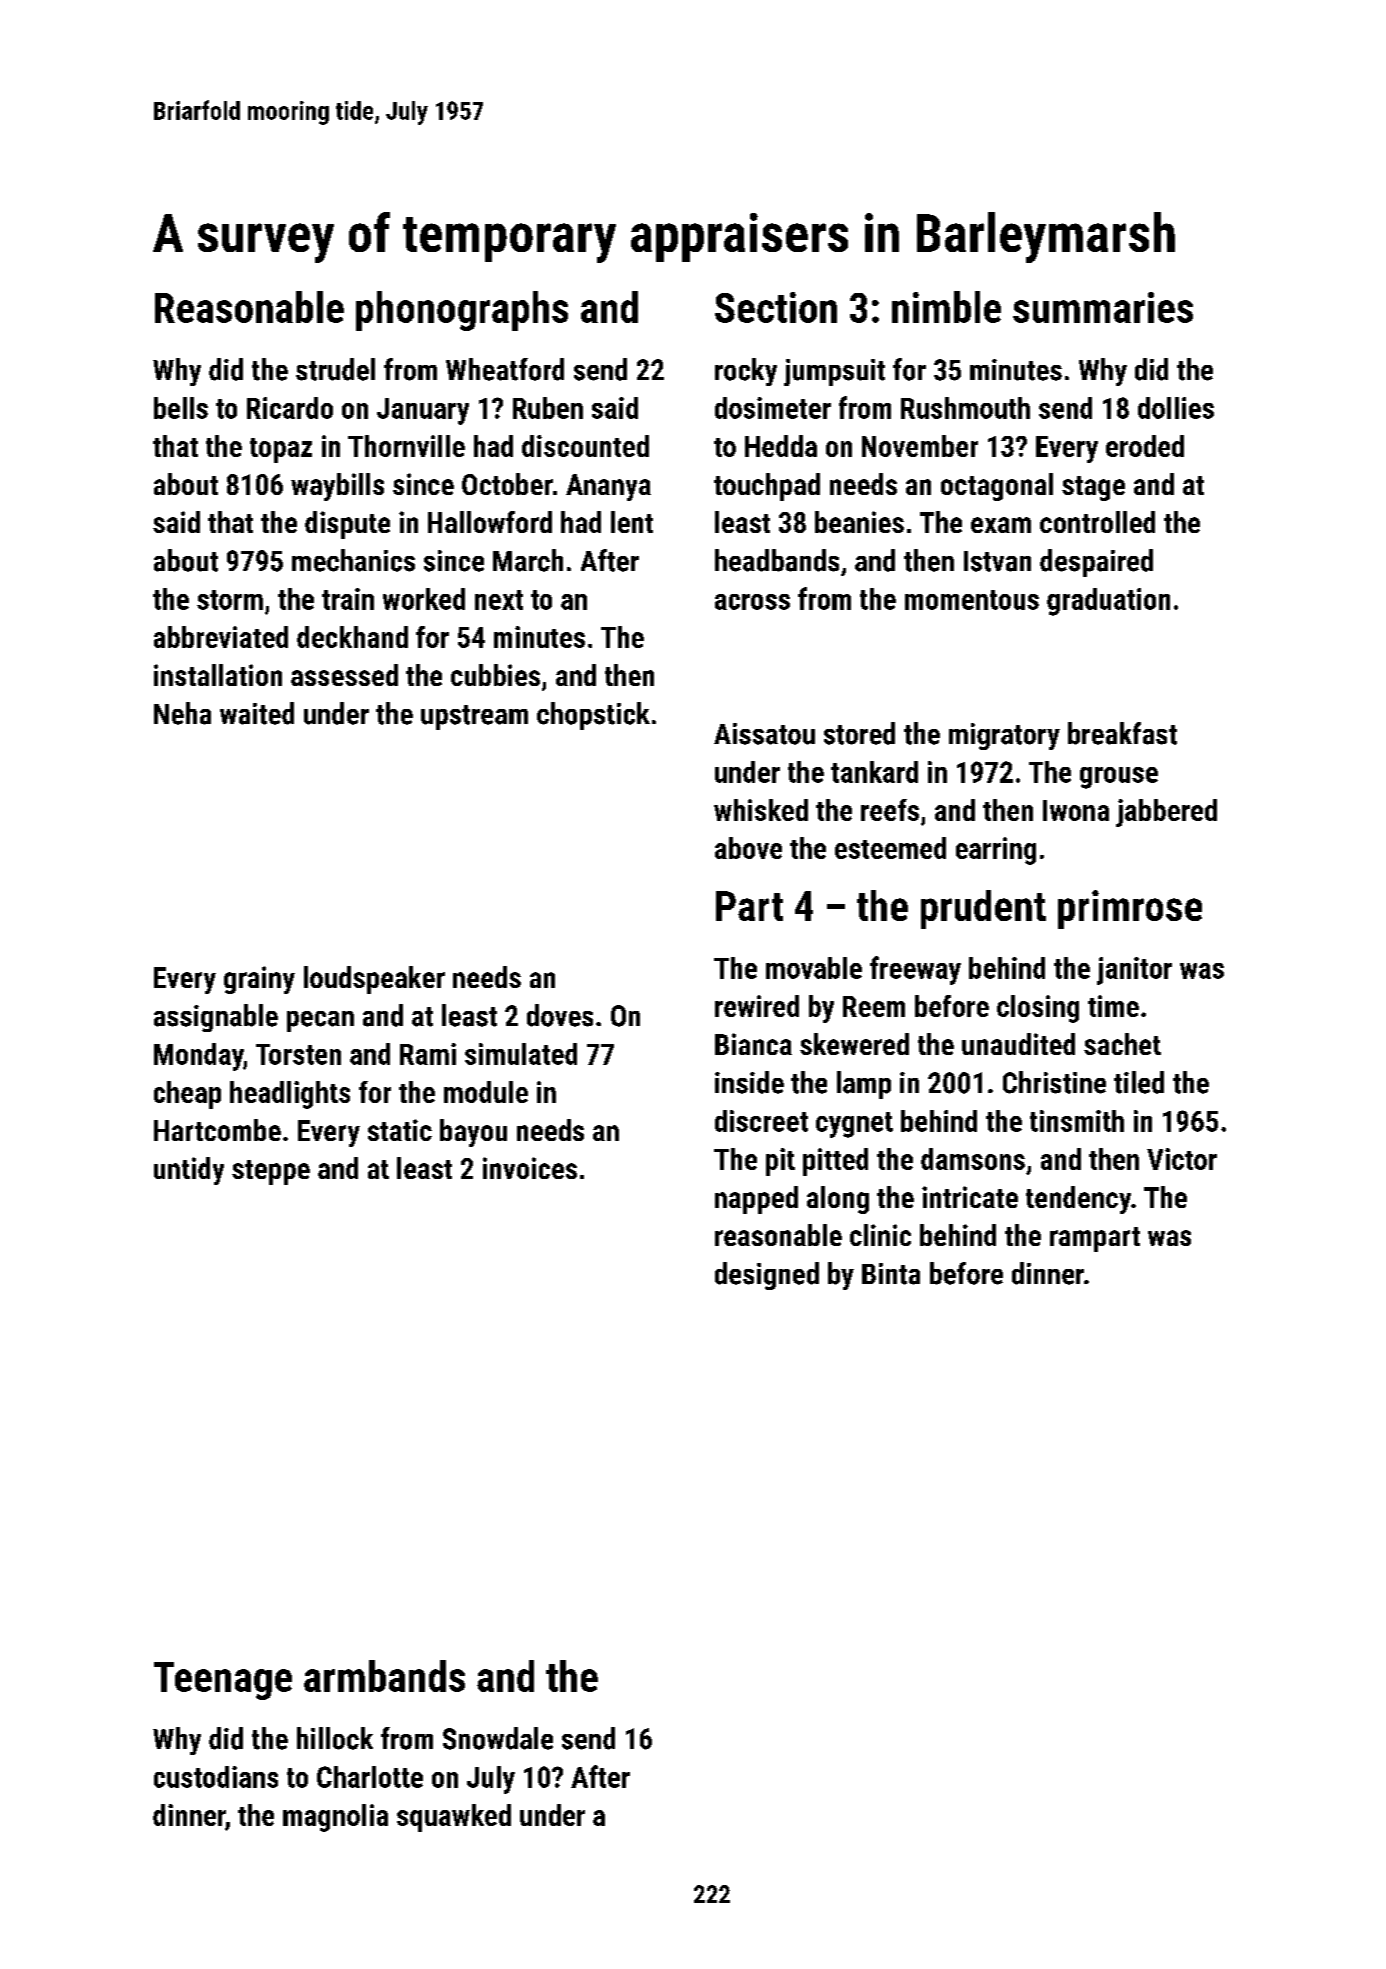  Describe the element at coordinates (1078, 1200) in the screenshot. I see `tendency` at that location.
